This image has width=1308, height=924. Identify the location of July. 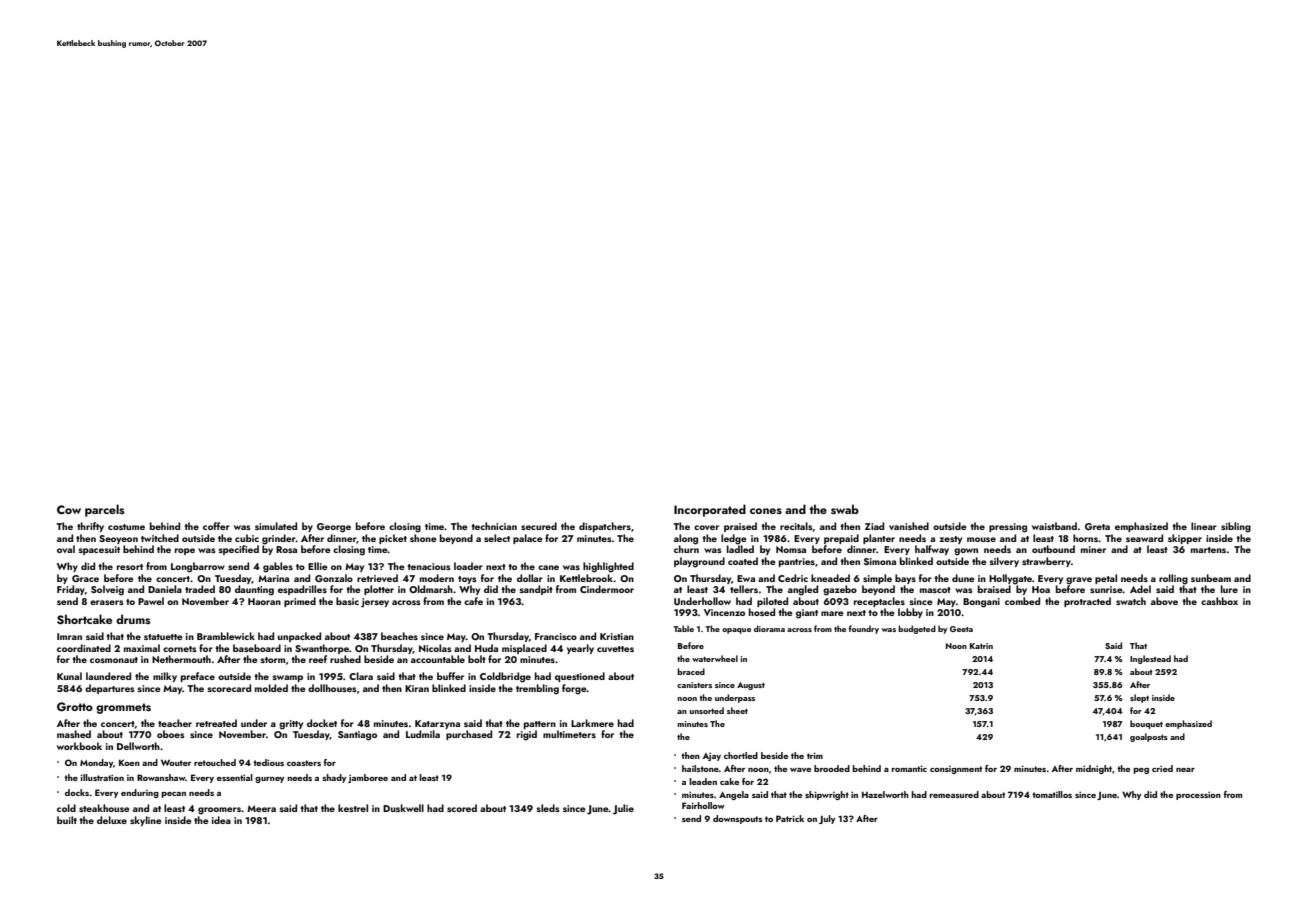
(827, 819).
